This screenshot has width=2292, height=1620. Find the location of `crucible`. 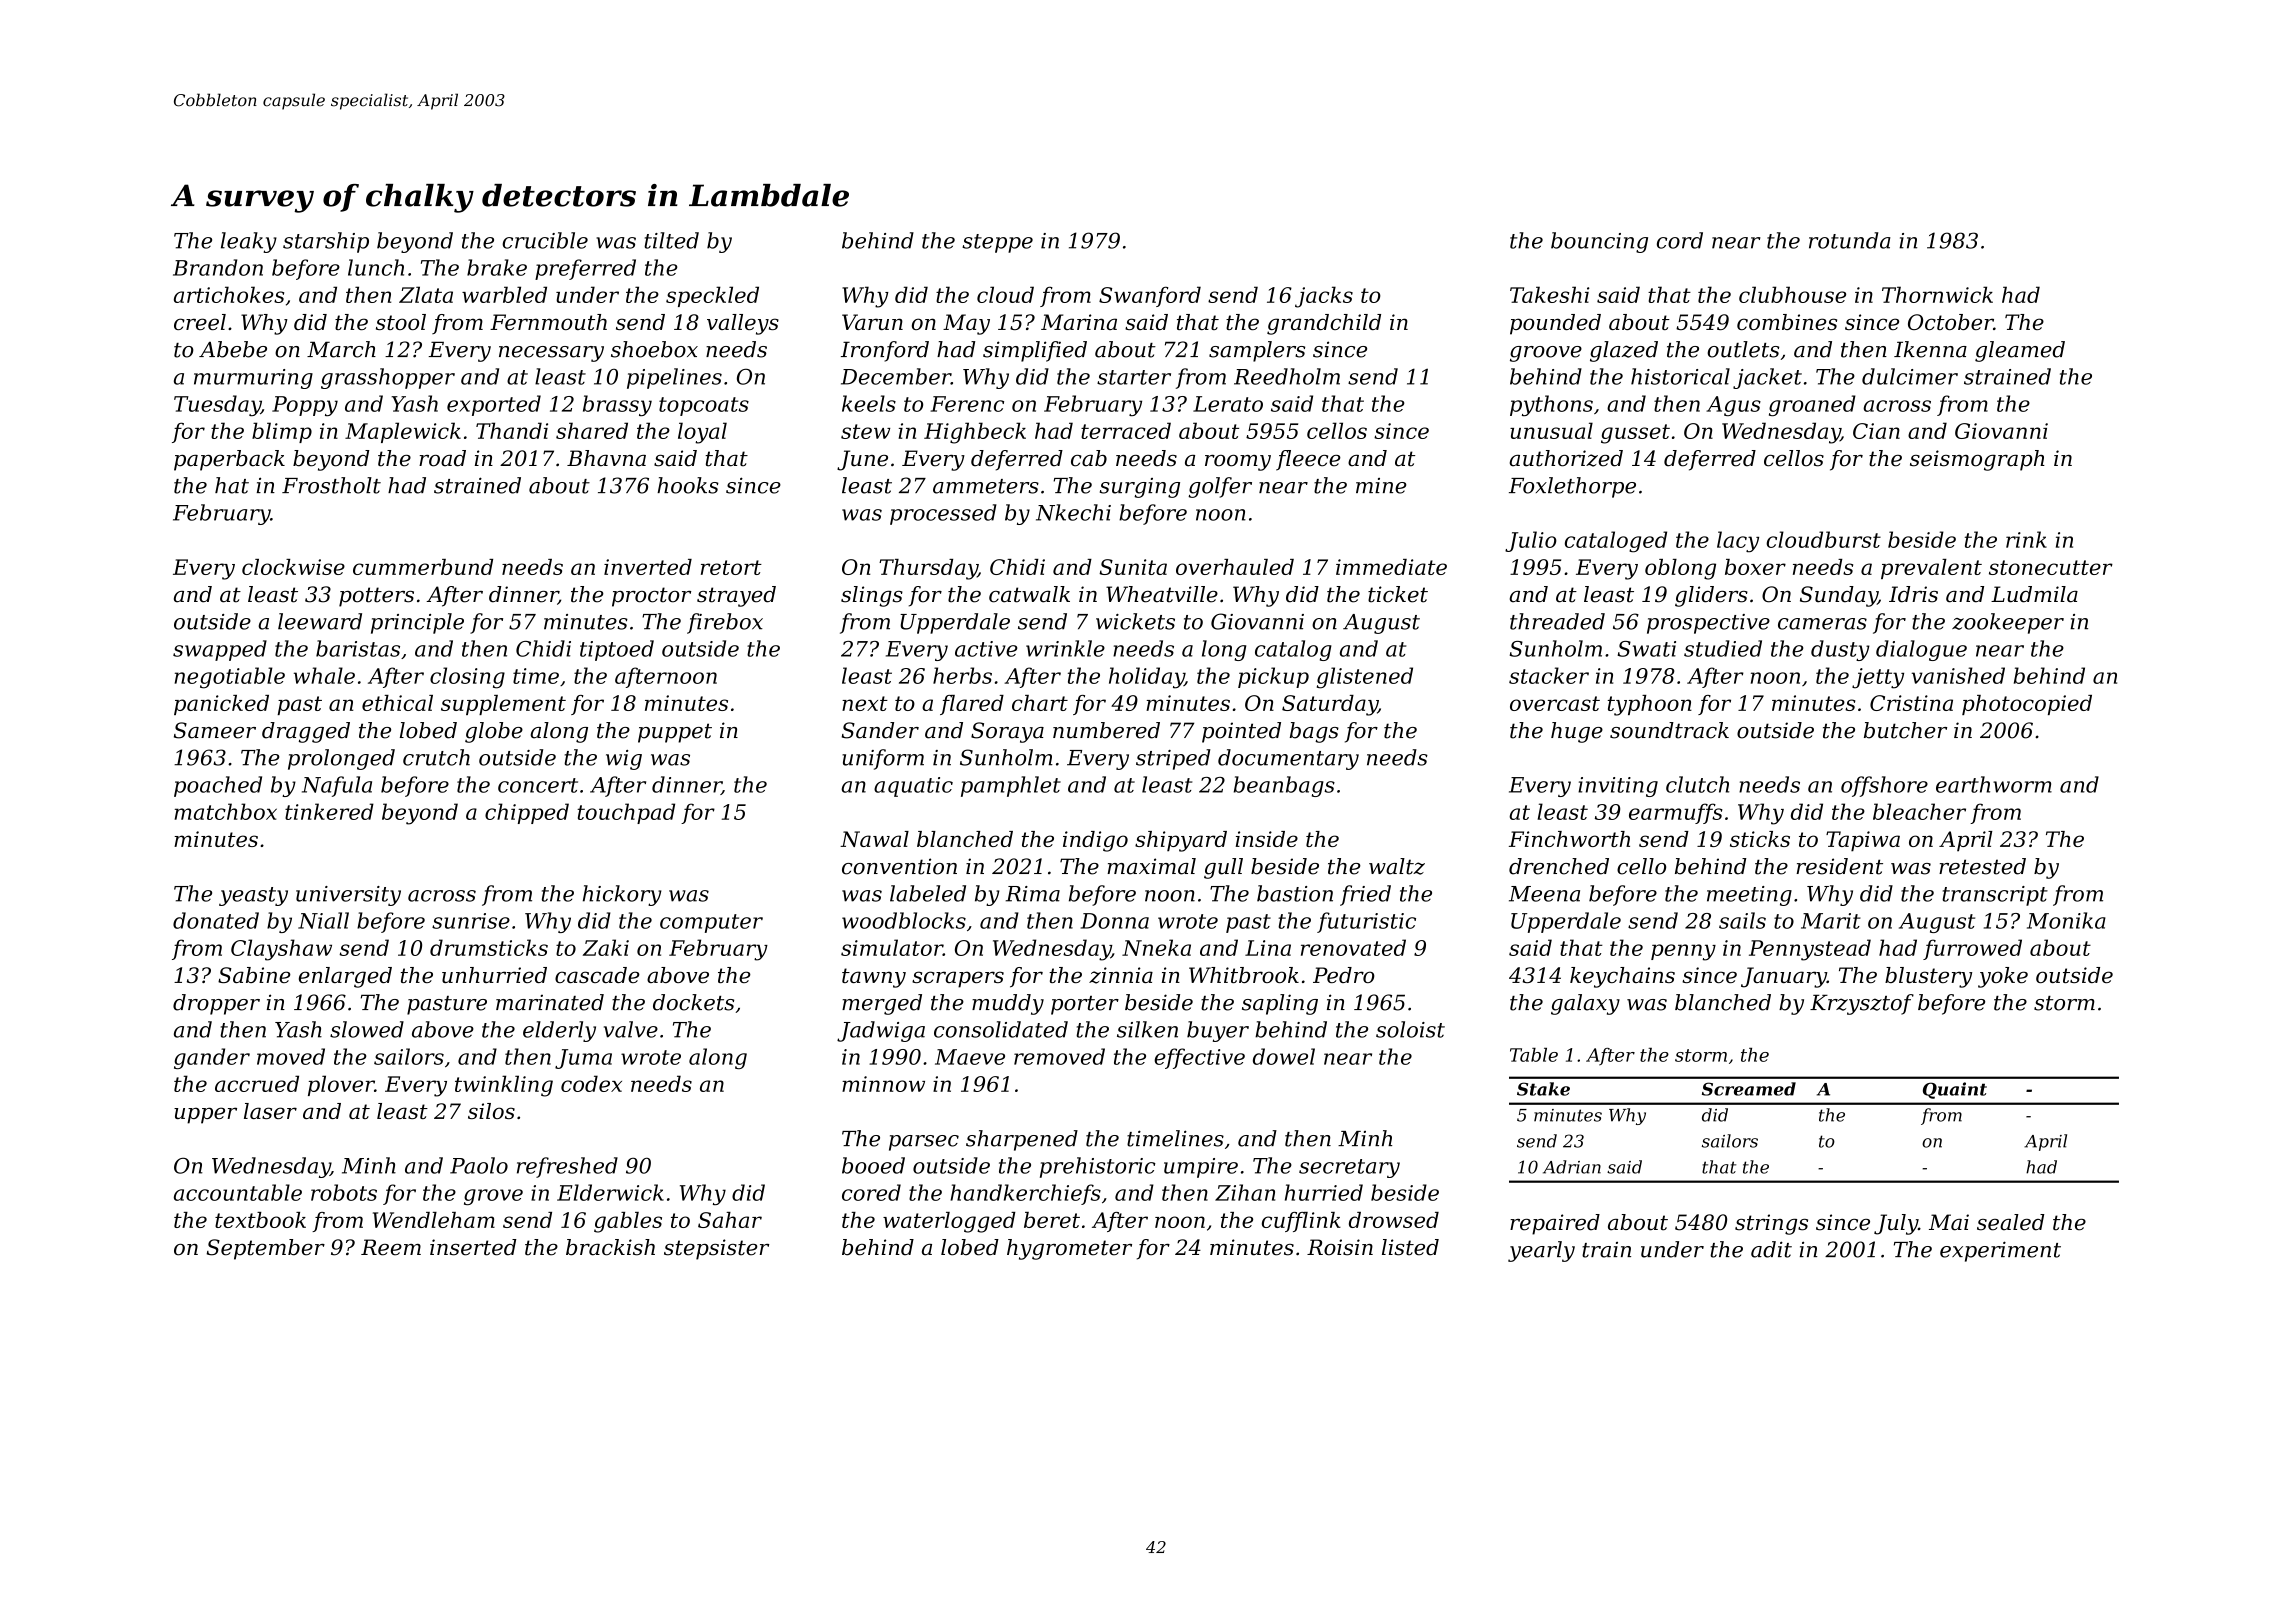

crucible is located at coordinates (545, 240).
